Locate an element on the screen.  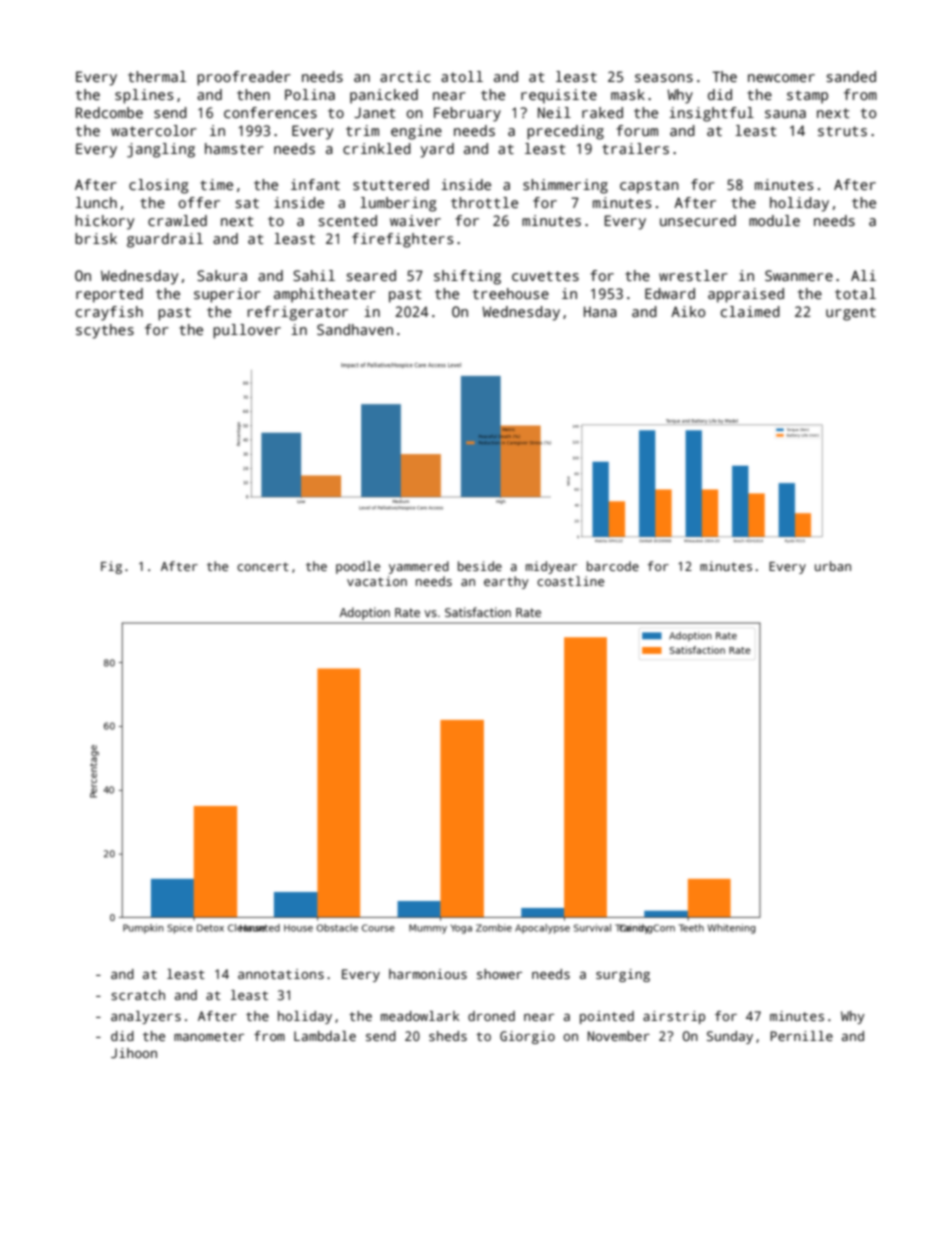
droned is located at coordinates (491, 1016).
